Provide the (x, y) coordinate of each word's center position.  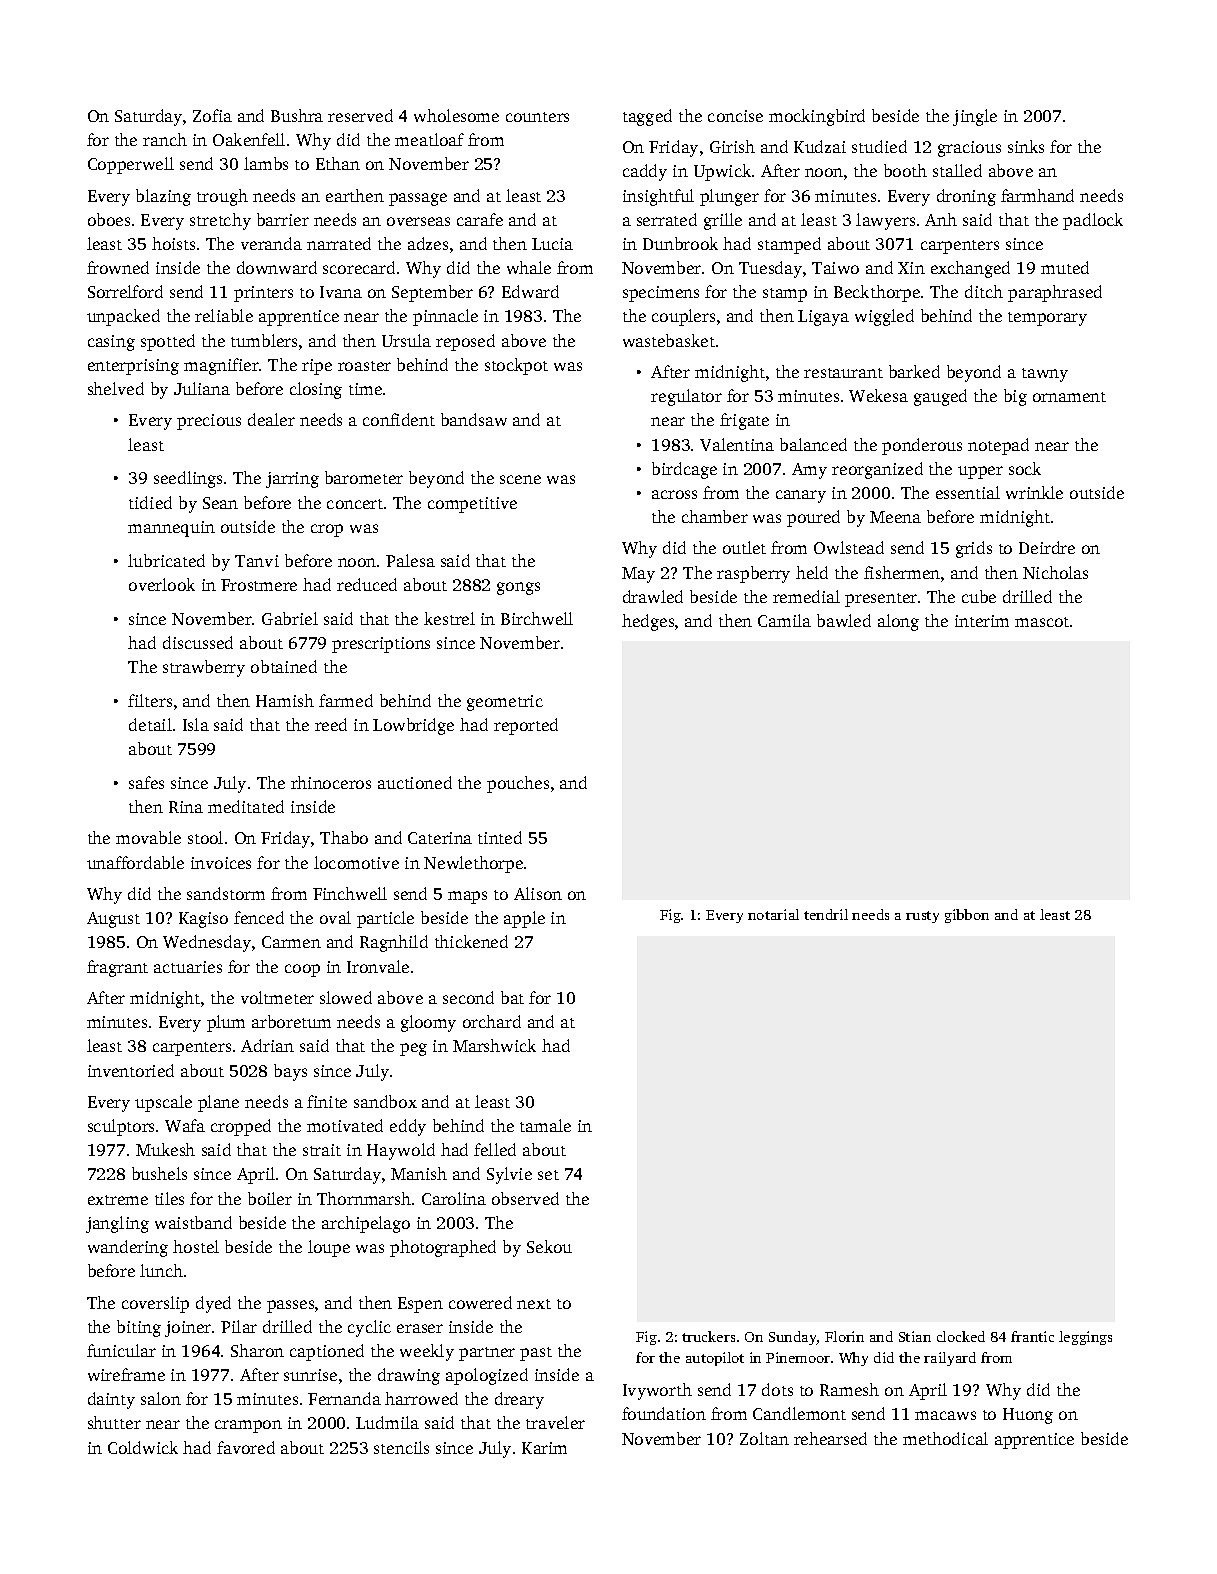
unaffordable (135, 862)
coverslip (155, 1304)
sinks (1026, 146)
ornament (1069, 397)
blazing (163, 197)
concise (735, 116)
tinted (500, 837)
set (548, 1175)
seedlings (188, 479)
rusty (922, 917)
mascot (1042, 622)
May (638, 575)
